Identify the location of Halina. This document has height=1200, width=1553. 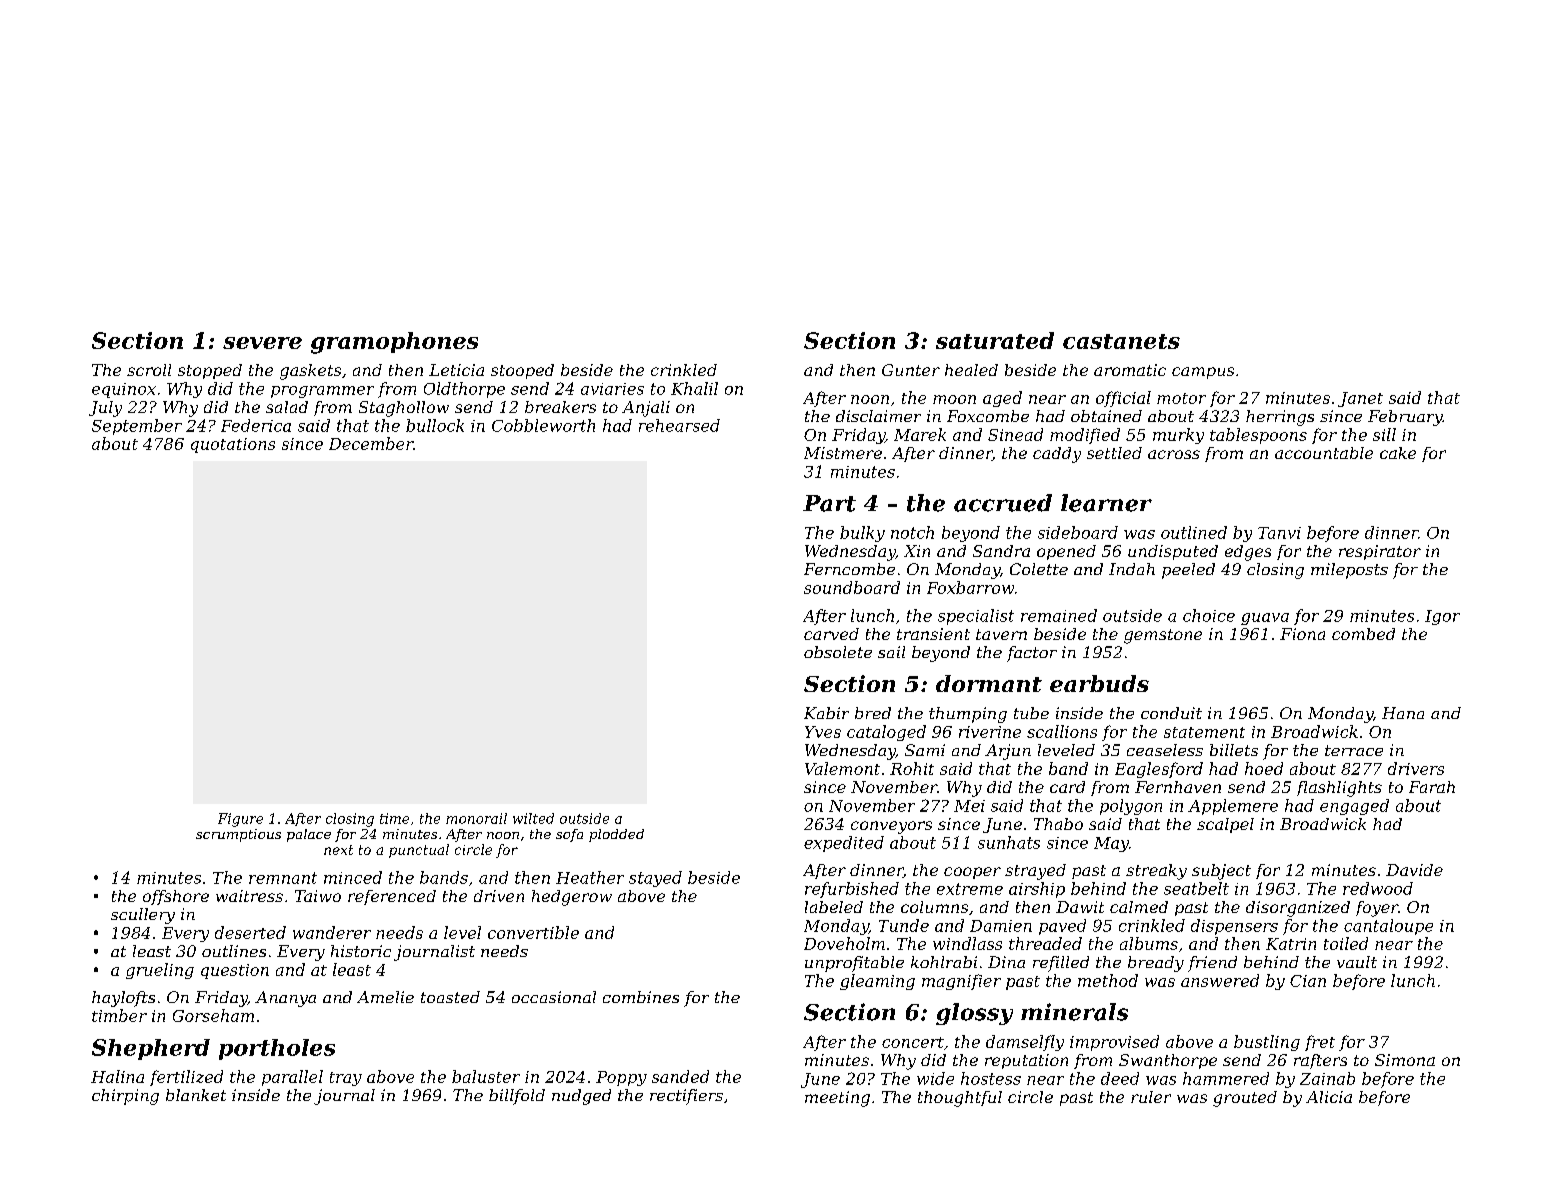
(117, 1076).
